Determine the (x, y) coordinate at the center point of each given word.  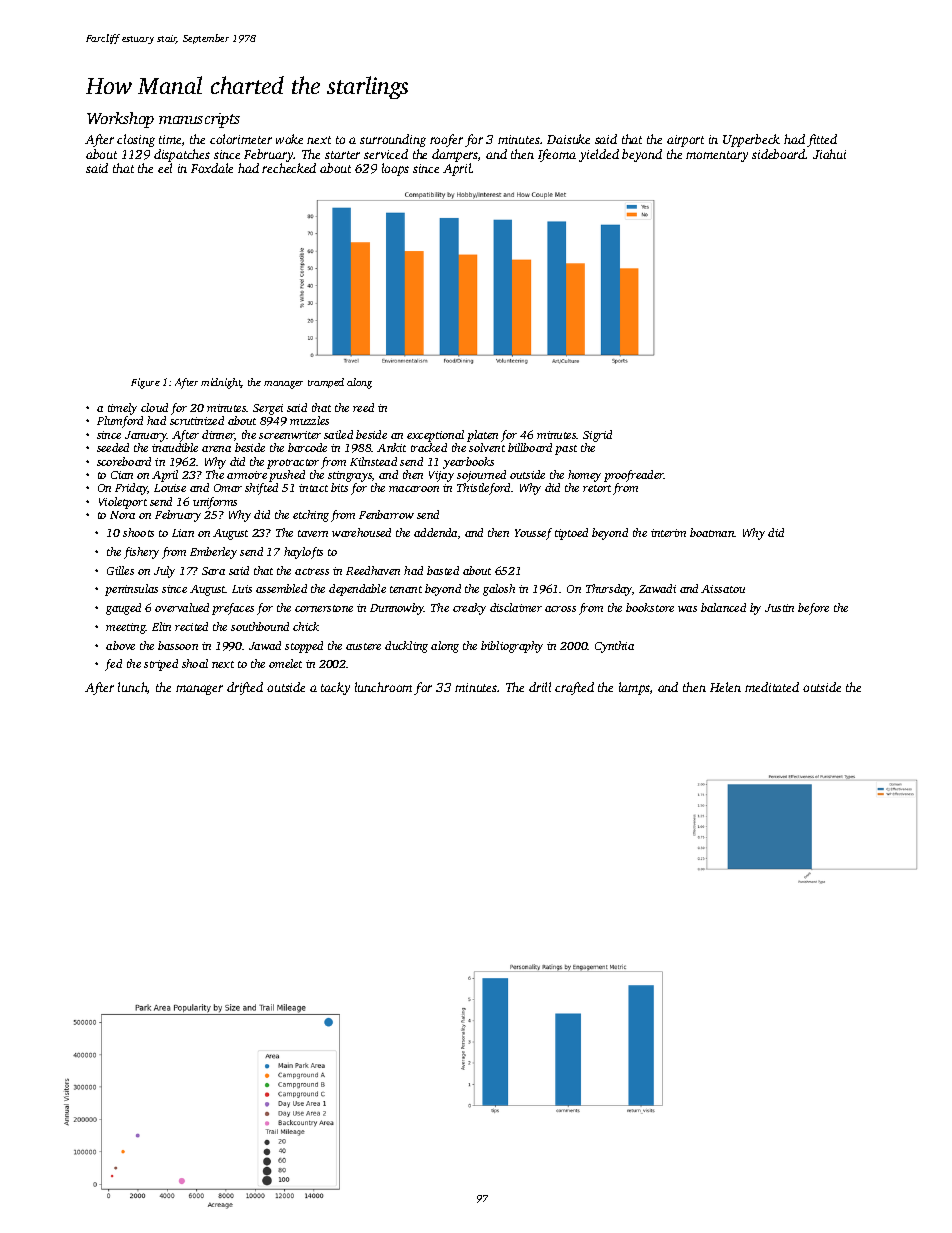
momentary (717, 156)
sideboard (779, 154)
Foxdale (212, 168)
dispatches (182, 155)
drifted (245, 688)
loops (395, 169)
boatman (712, 532)
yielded (599, 155)
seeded (113, 447)
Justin (779, 608)
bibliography (512, 647)
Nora (122, 515)
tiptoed (571, 534)
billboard (530, 447)
